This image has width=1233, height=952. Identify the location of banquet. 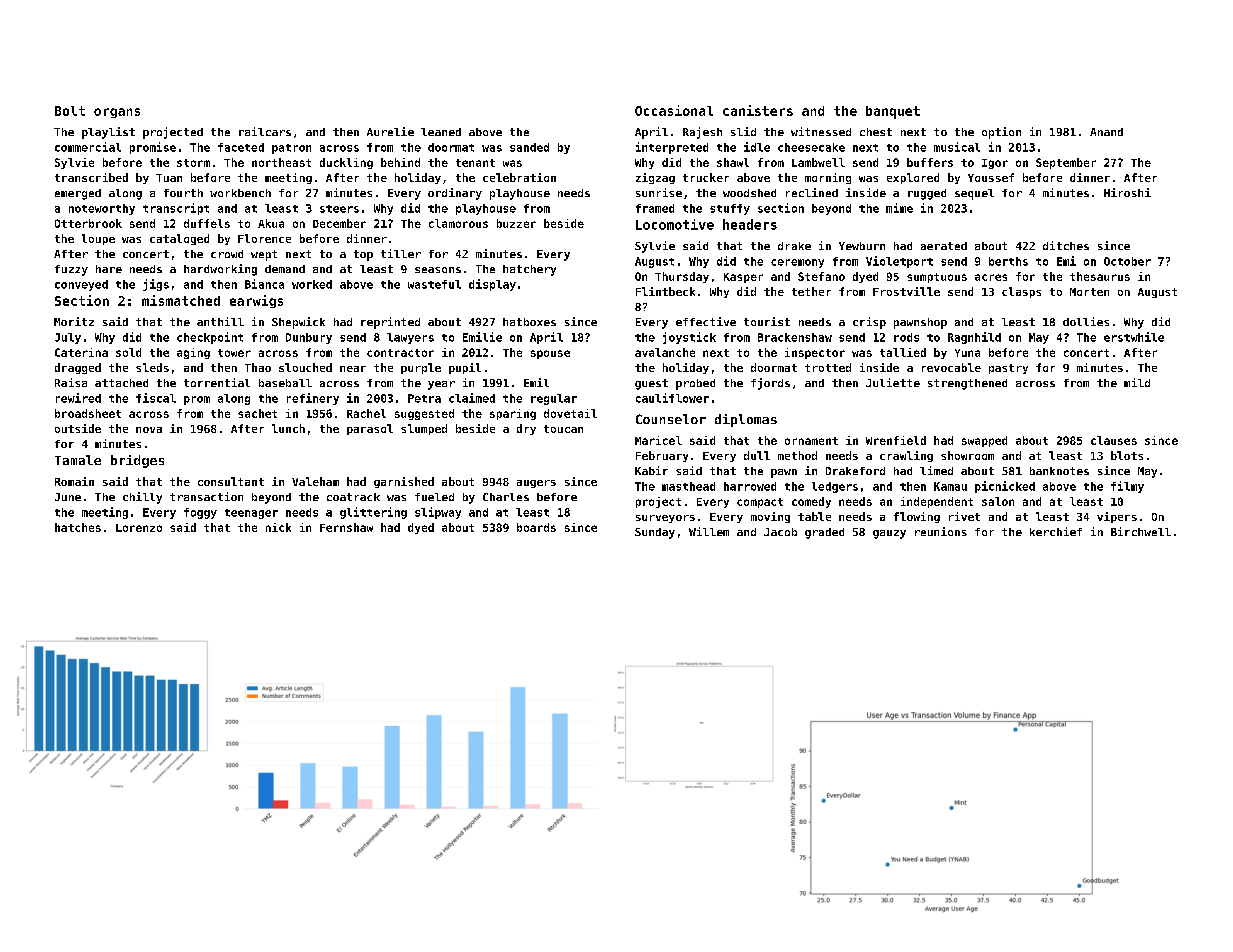
(893, 112).
